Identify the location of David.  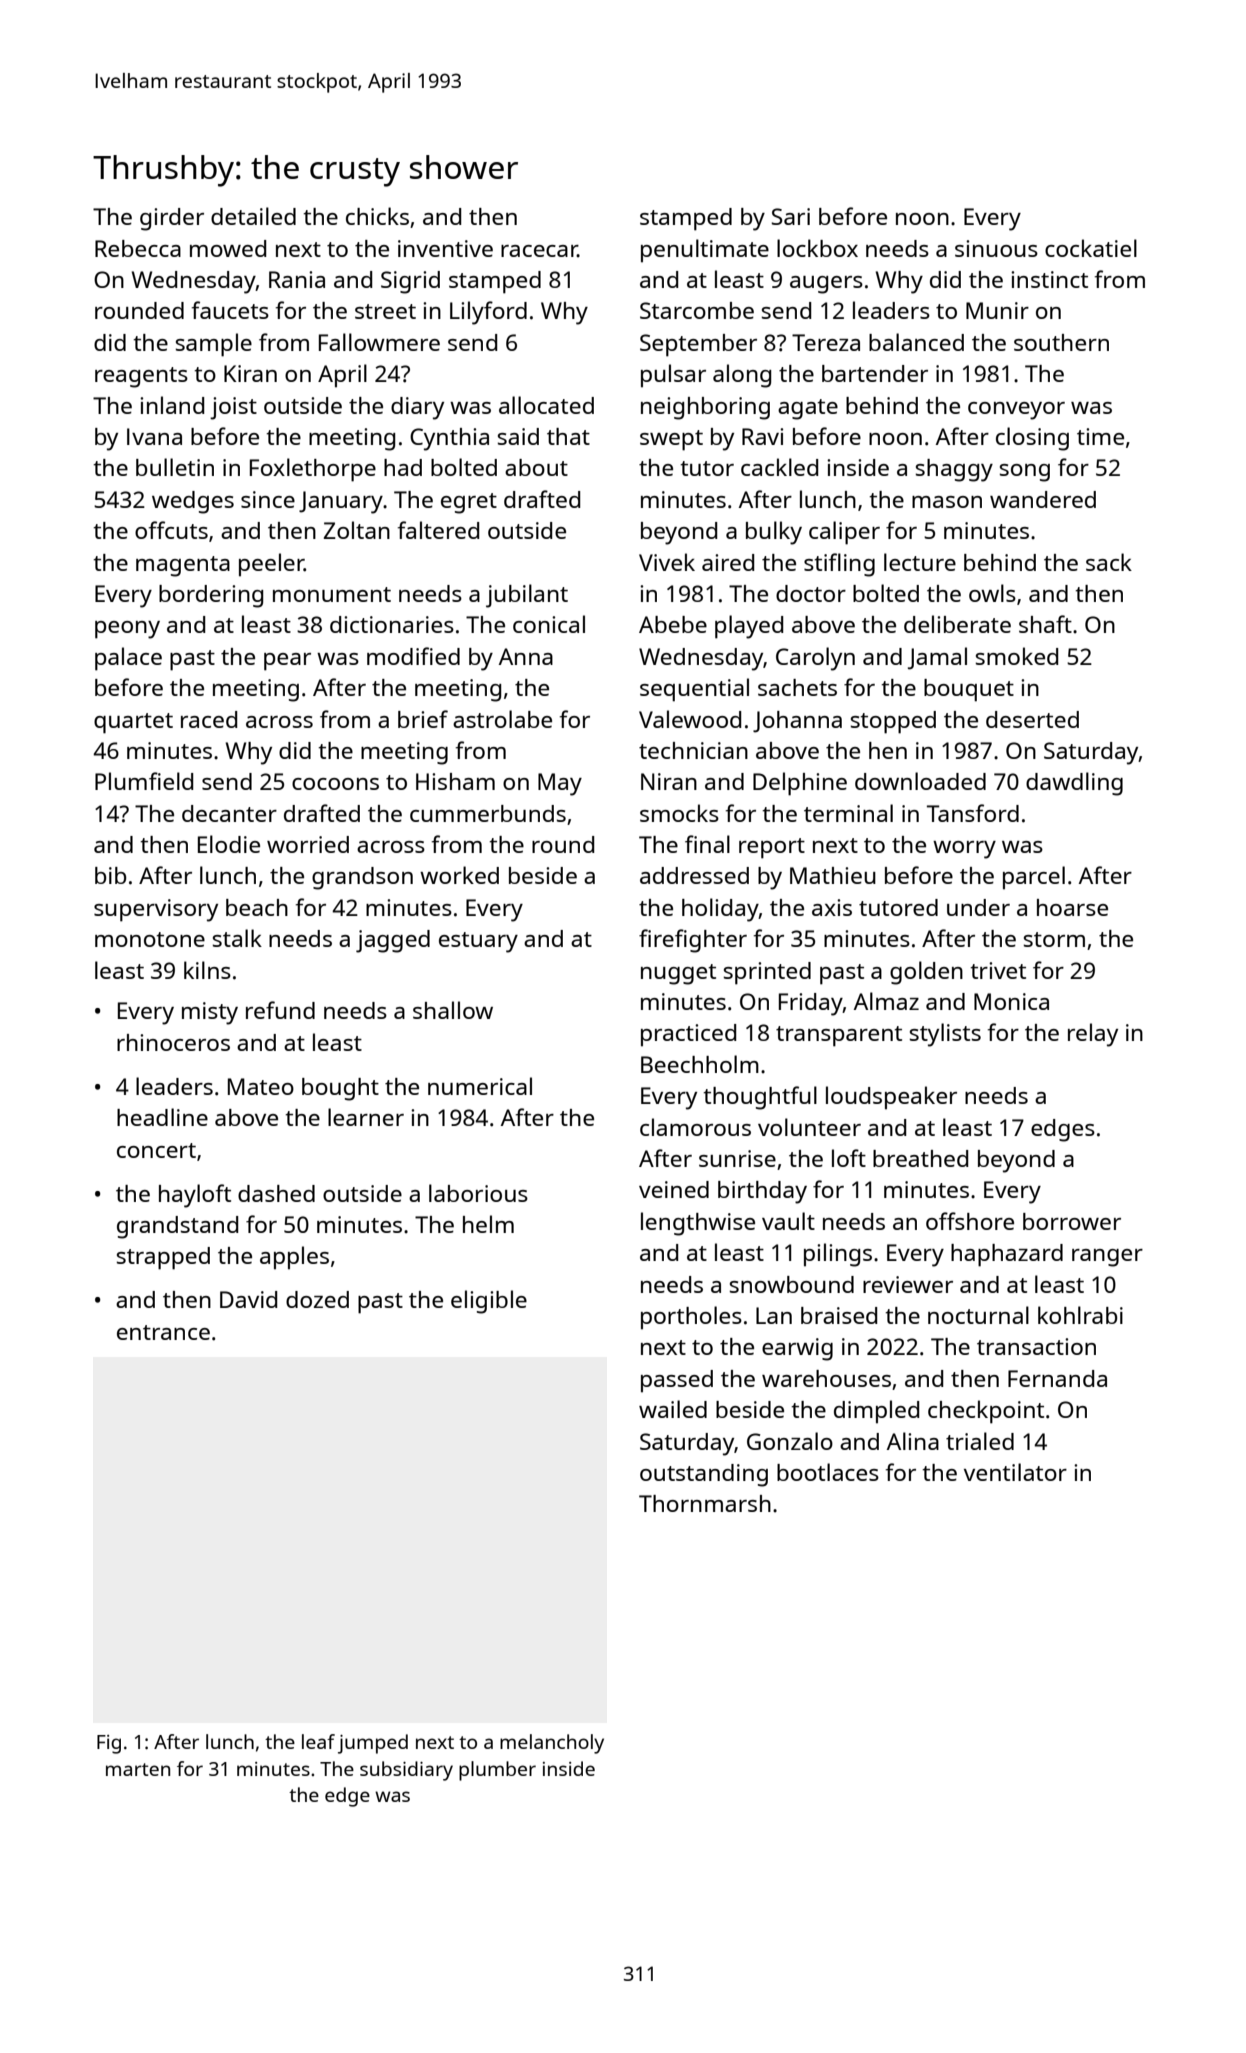
(248, 1299).
